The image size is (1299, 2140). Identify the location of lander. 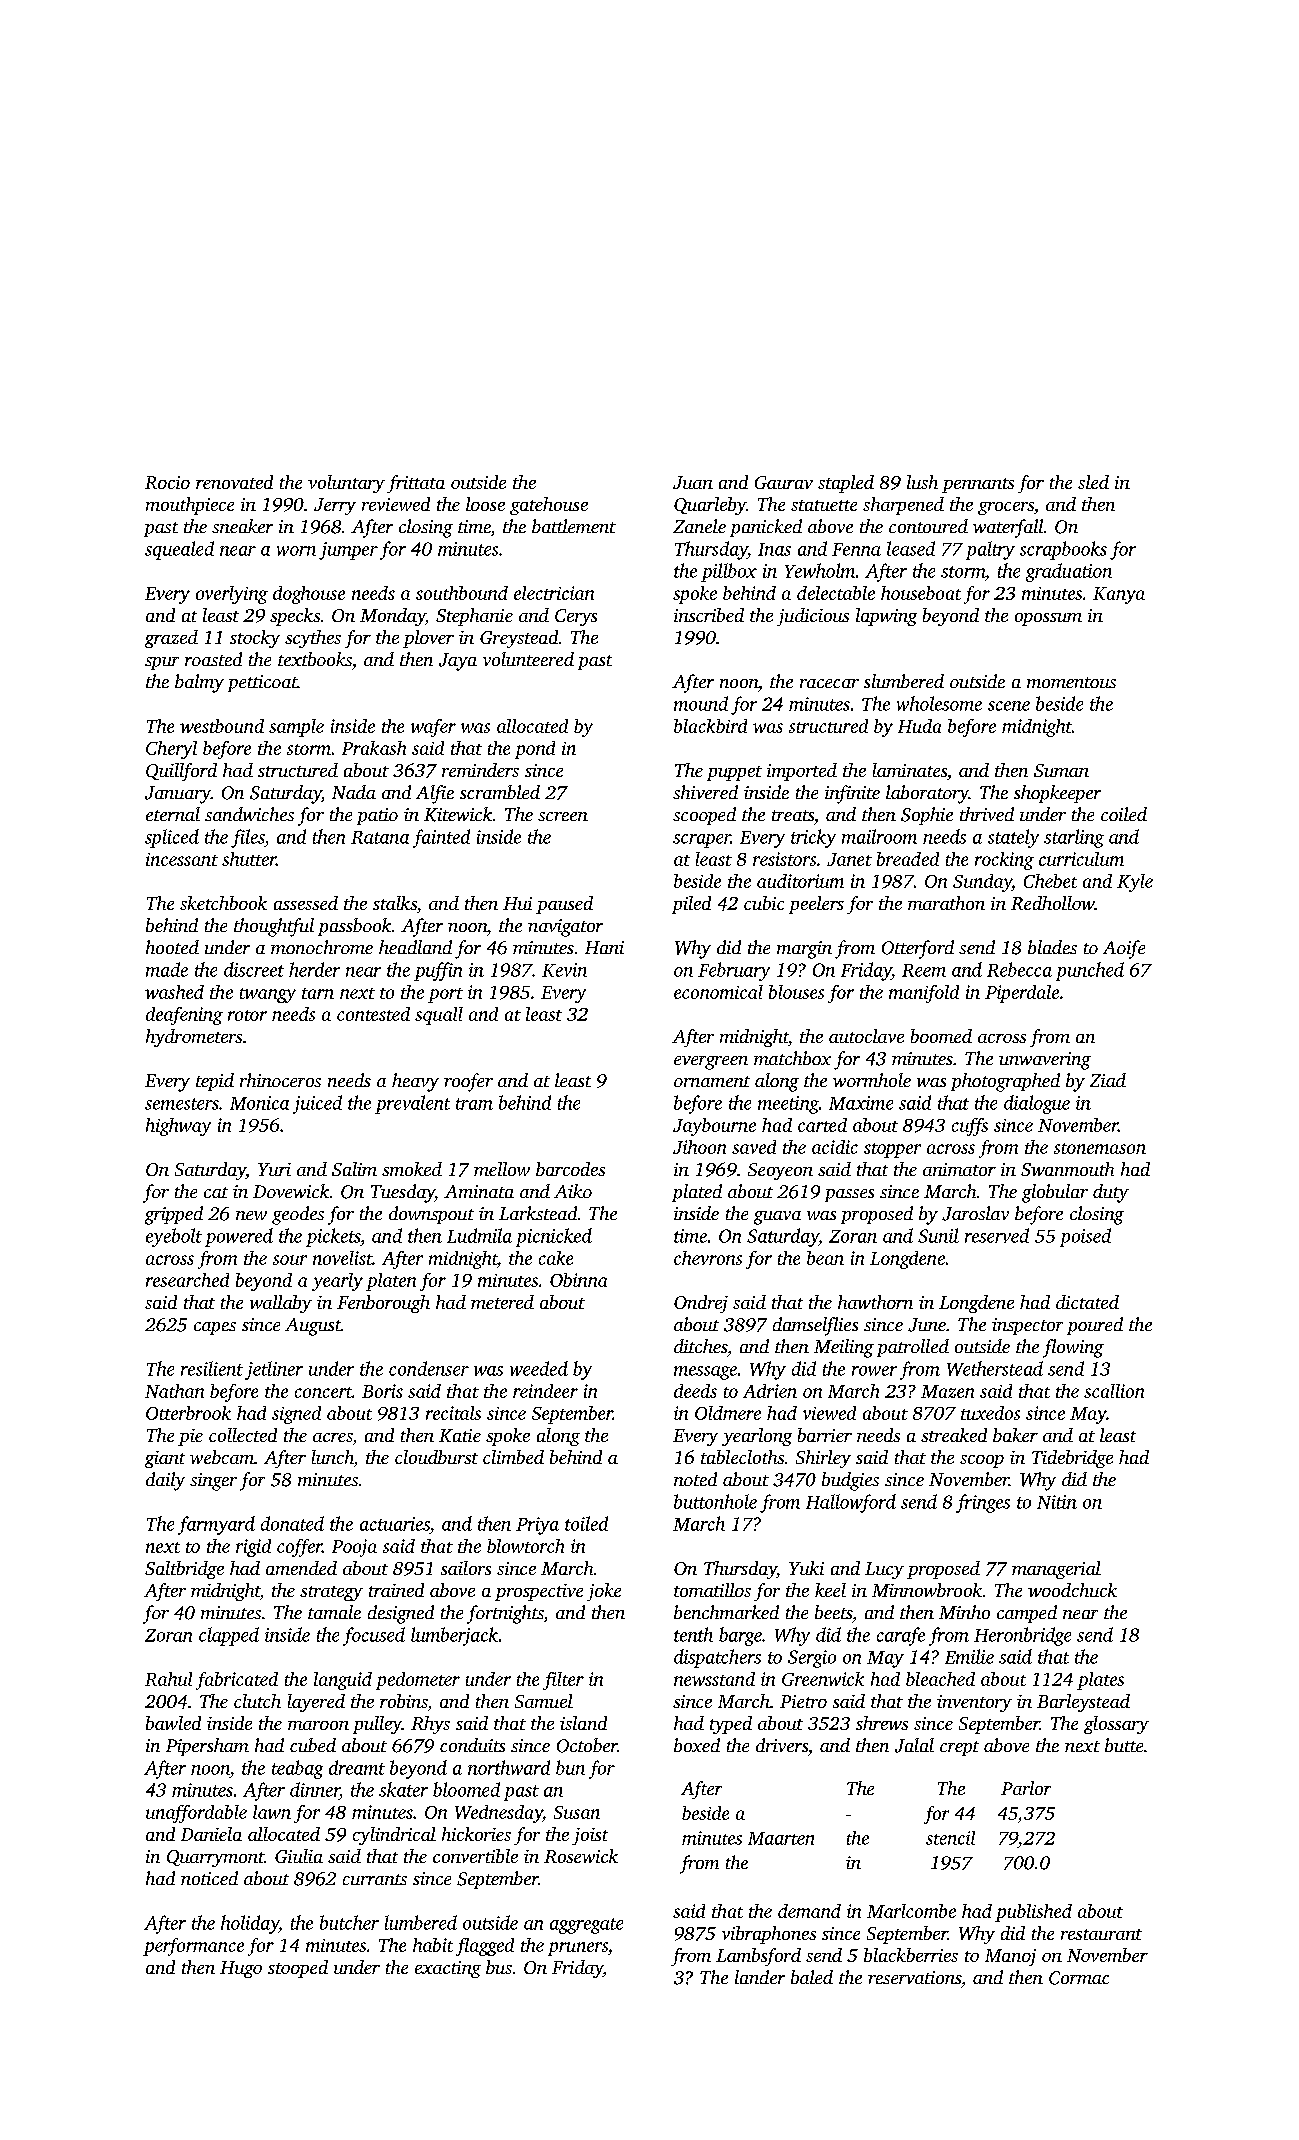
(760, 1977).
